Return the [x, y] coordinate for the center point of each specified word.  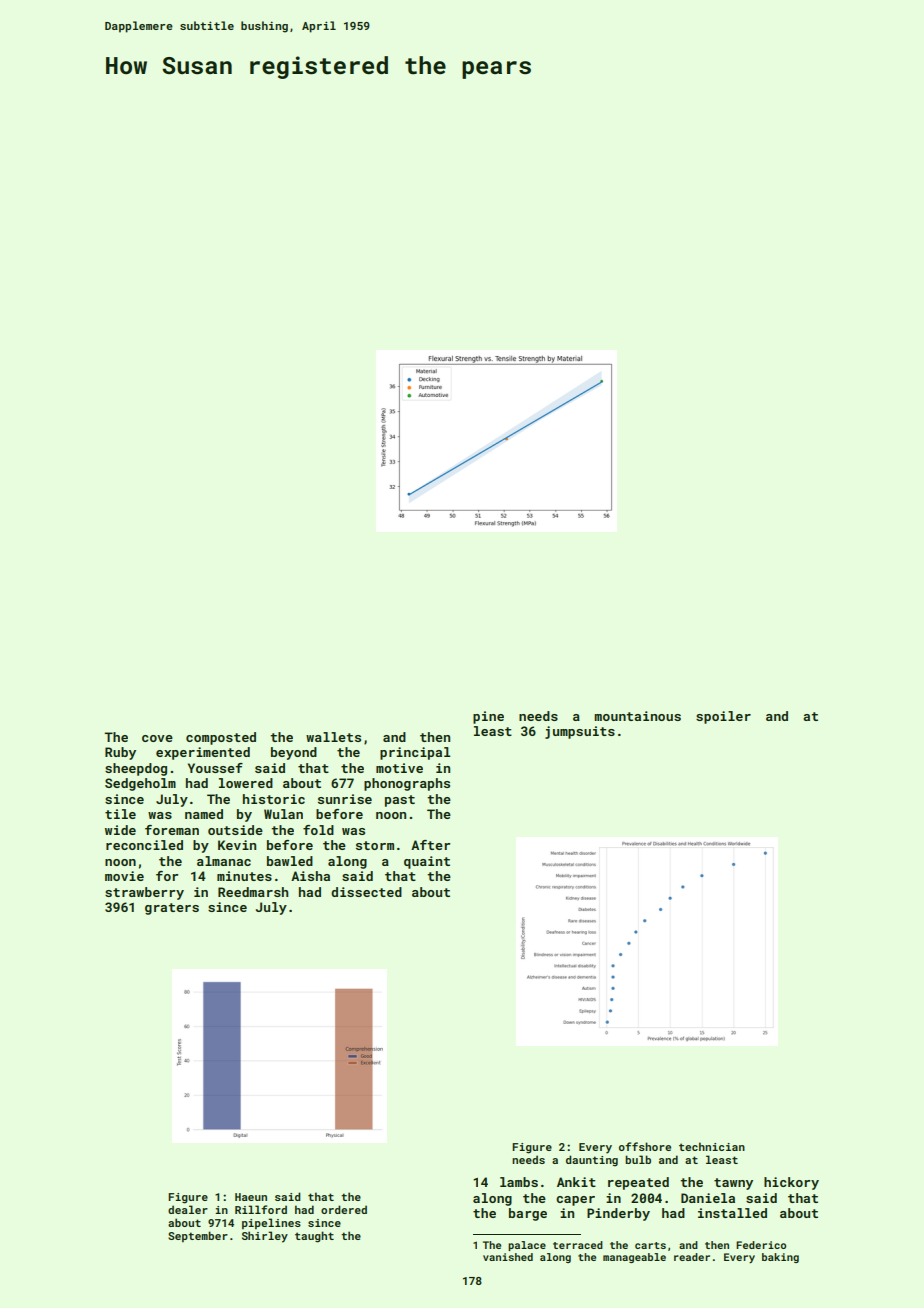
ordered [344, 1209]
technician [712, 1146]
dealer [188, 1209]
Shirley [265, 1237]
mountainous [637, 716]
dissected [366, 892]
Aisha [310, 876]
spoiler [723, 717]
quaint [427, 862]
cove [157, 738]
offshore [645, 1146]
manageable [634, 1258]
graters [172, 909]
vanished [508, 1257]
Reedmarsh [253, 892]
